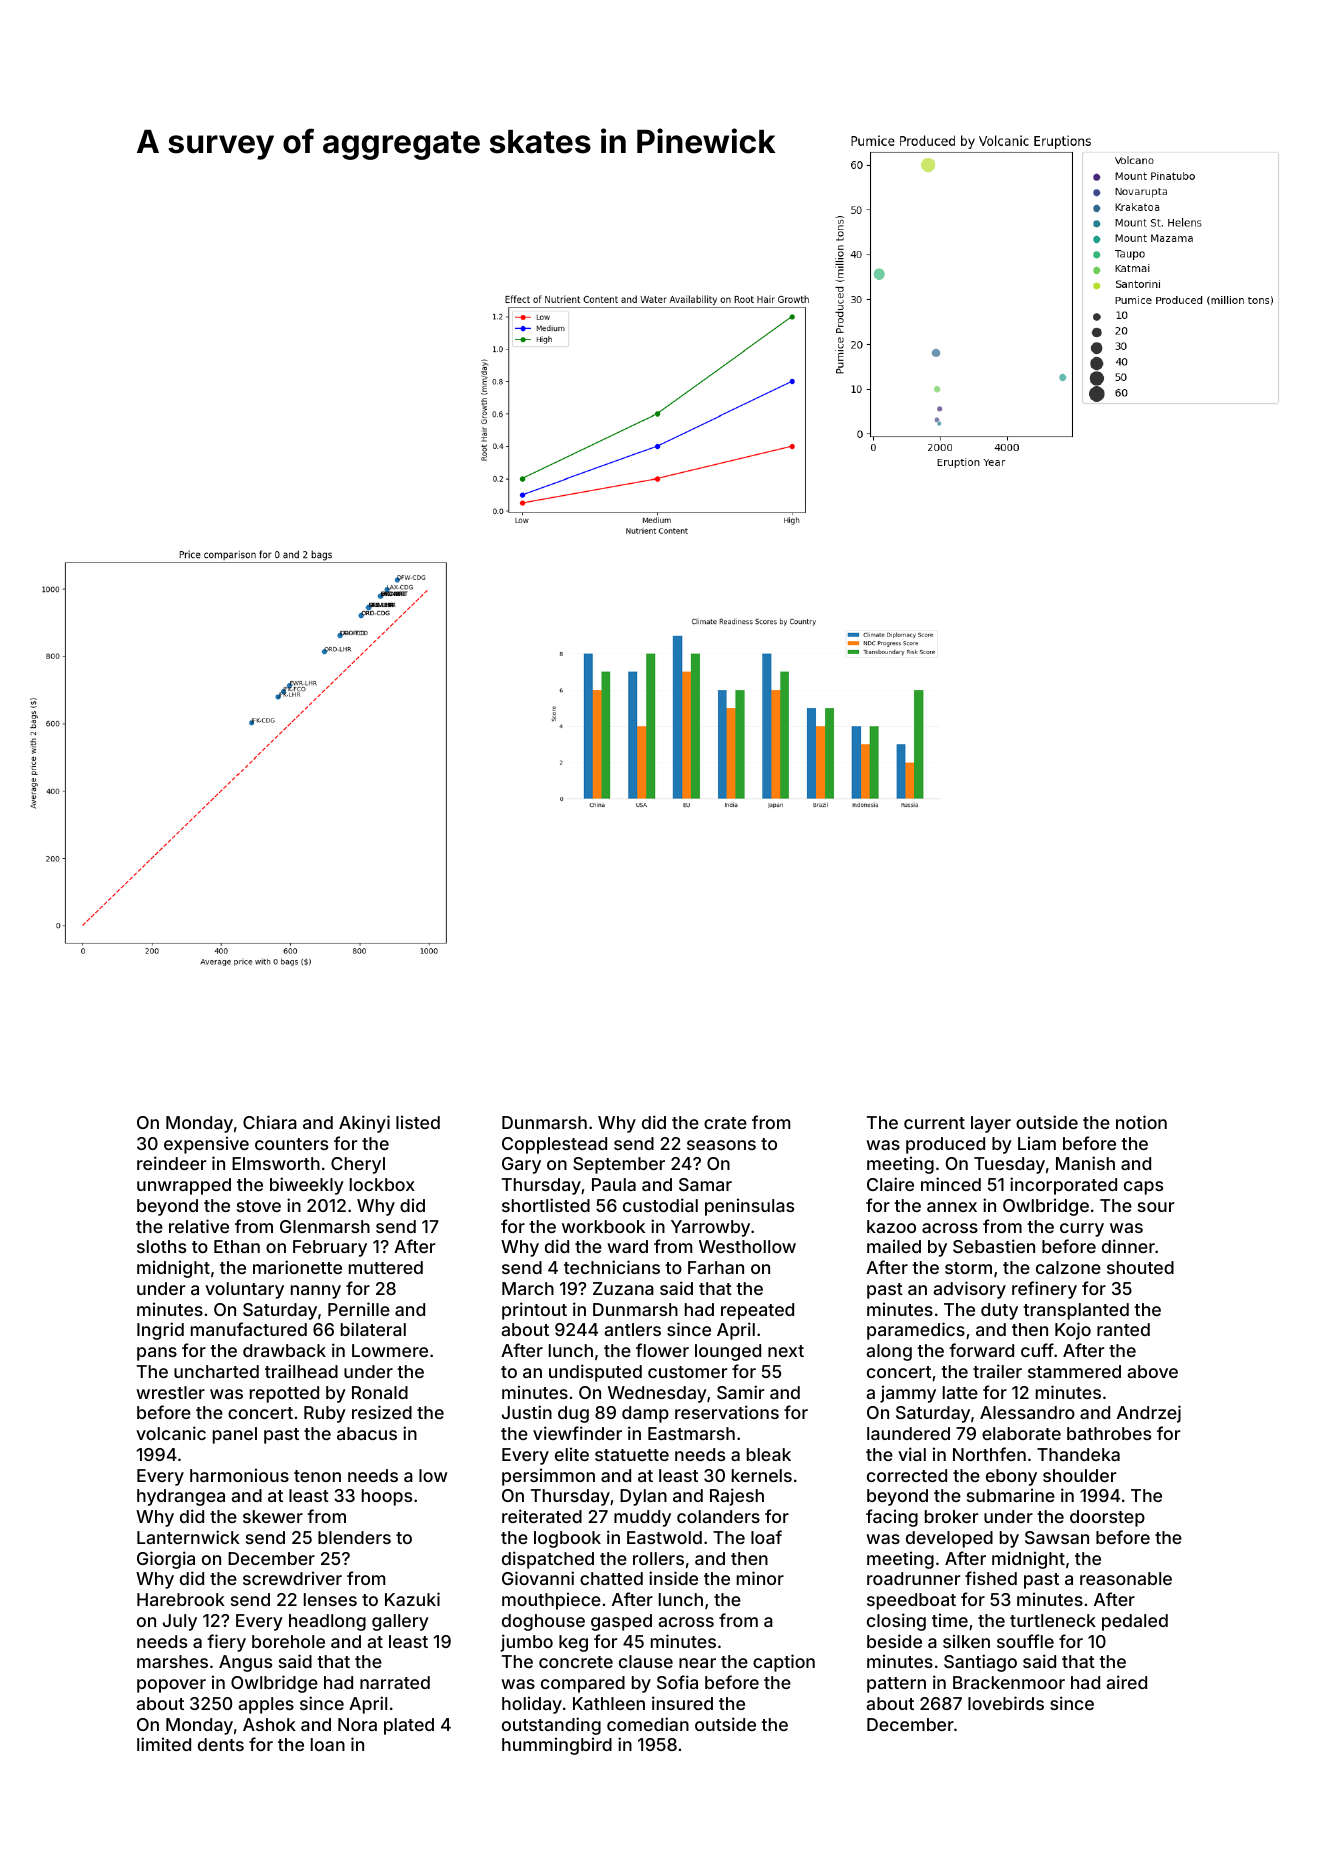 This document has width=1319, height=1866. I want to click on Eastmarsh, so click(691, 1433).
